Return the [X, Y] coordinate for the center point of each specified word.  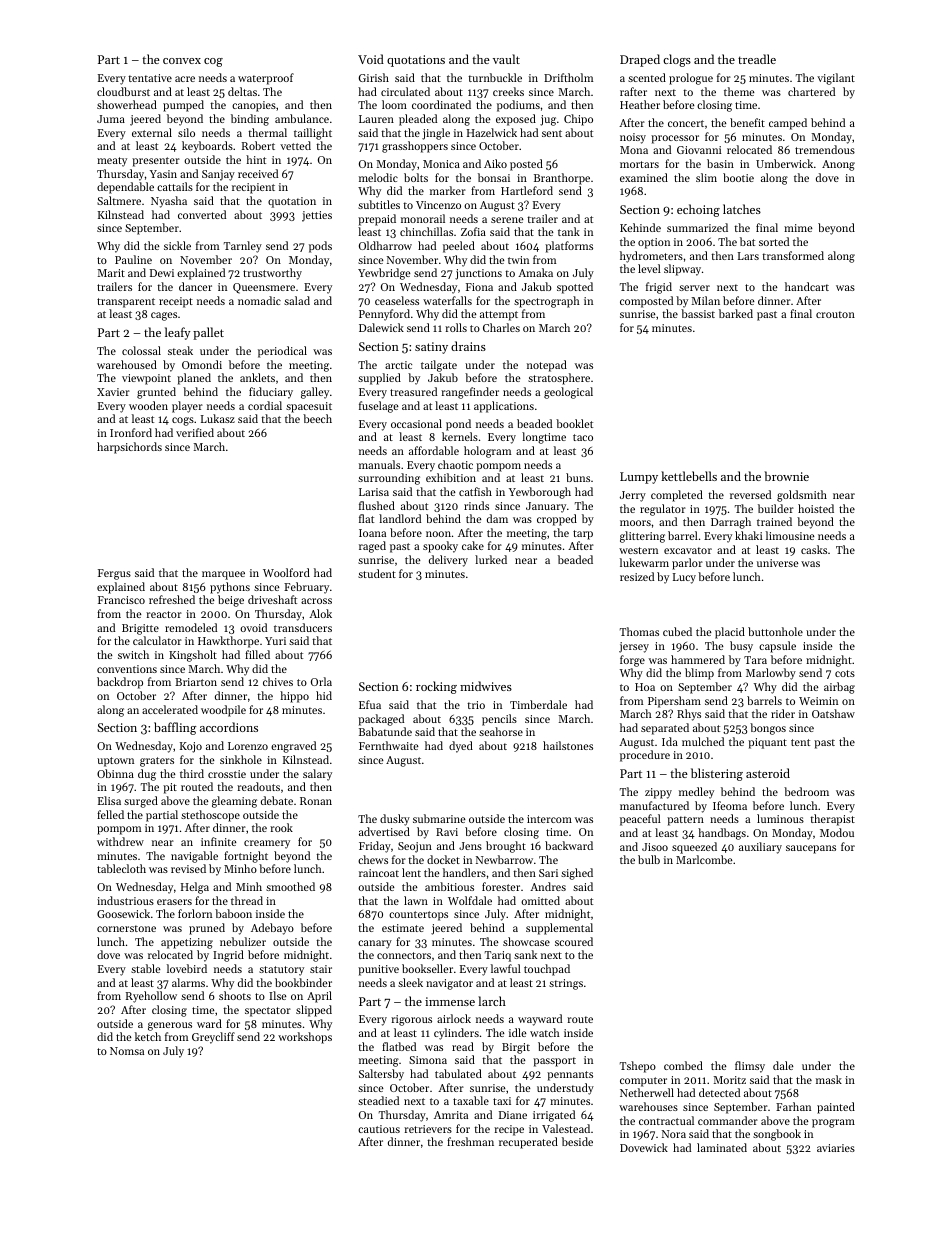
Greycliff [213, 1038]
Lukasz [218, 418]
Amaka [535, 272]
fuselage [379, 407]
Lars [748, 256]
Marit [111, 273]
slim [706, 177]
